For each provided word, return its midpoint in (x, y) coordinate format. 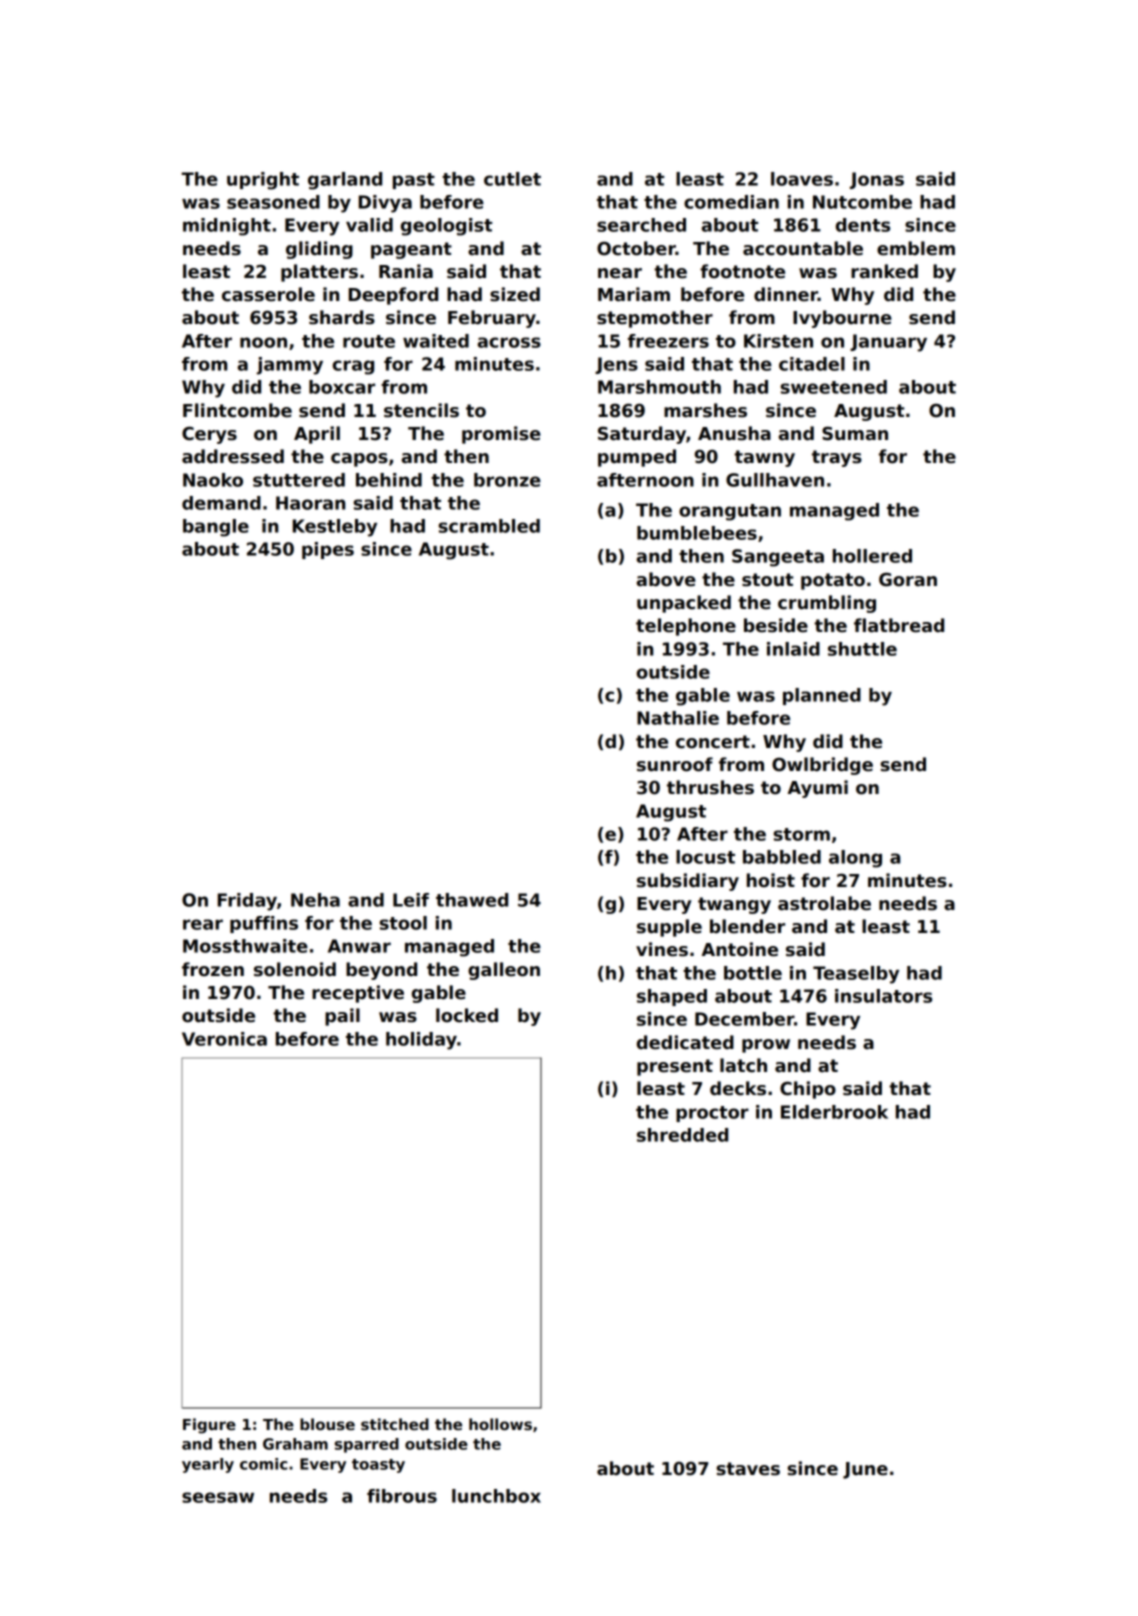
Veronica (224, 1039)
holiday (421, 1041)
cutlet (512, 179)
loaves (802, 179)
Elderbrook (834, 1112)
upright (263, 181)
